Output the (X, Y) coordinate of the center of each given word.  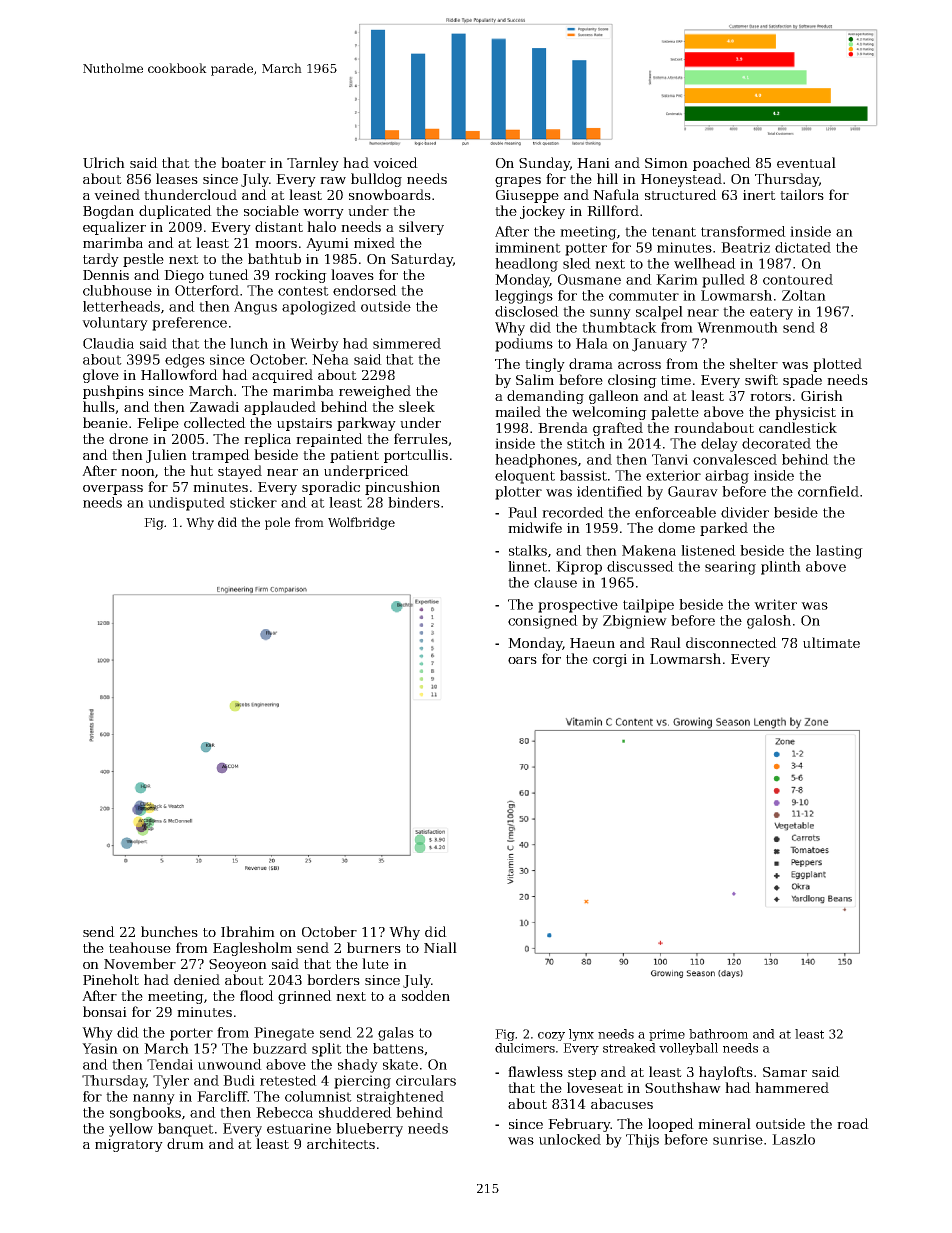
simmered (407, 343)
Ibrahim (248, 931)
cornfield (828, 491)
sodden (426, 995)
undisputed (186, 504)
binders (414, 502)
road (853, 1123)
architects (341, 1143)
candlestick (798, 427)
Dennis (106, 275)
